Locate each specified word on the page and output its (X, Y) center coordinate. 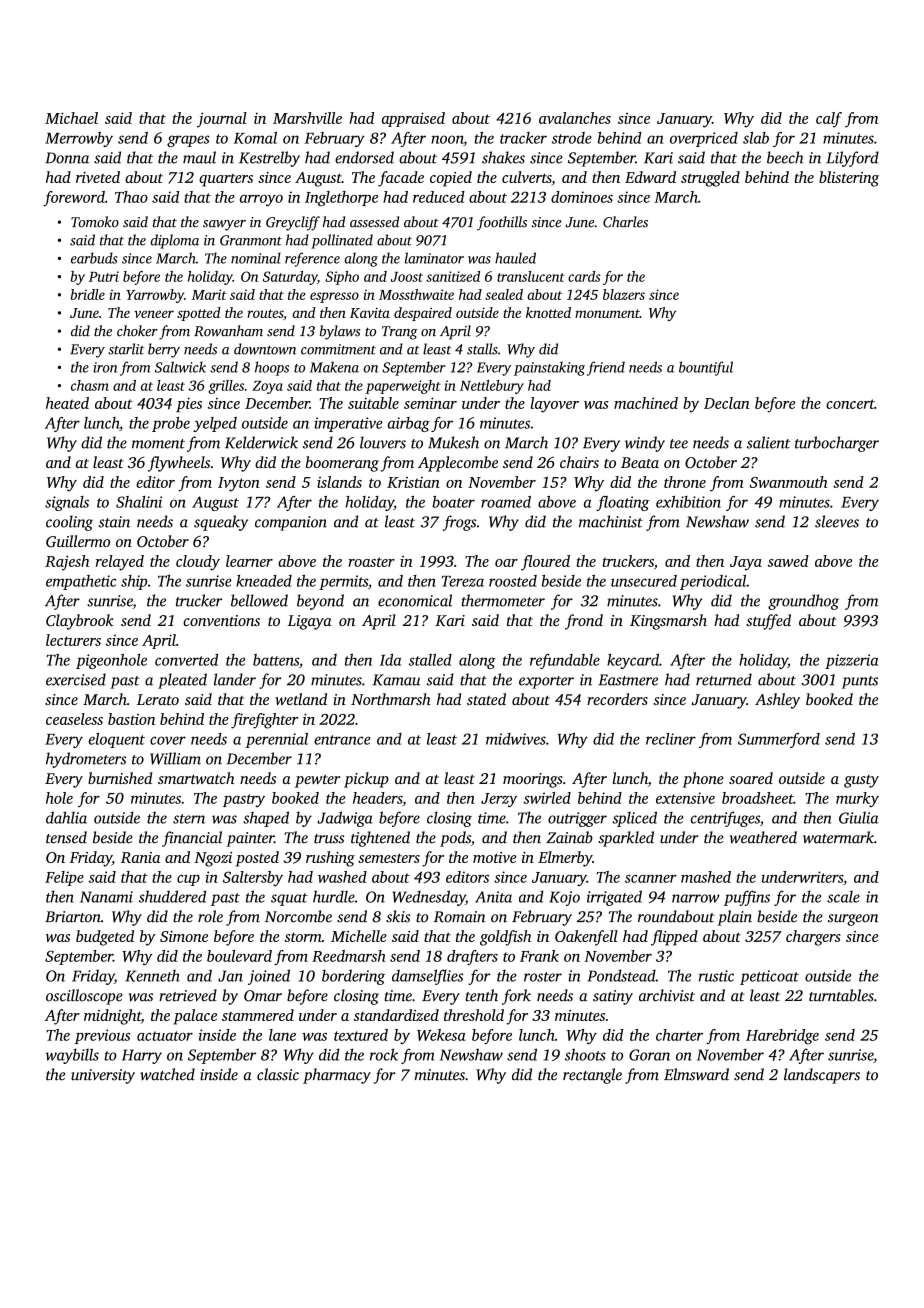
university (103, 1076)
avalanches (575, 118)
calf (829, 120)
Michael (71, 118)
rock (384, 1054)
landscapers (822, 1076)
